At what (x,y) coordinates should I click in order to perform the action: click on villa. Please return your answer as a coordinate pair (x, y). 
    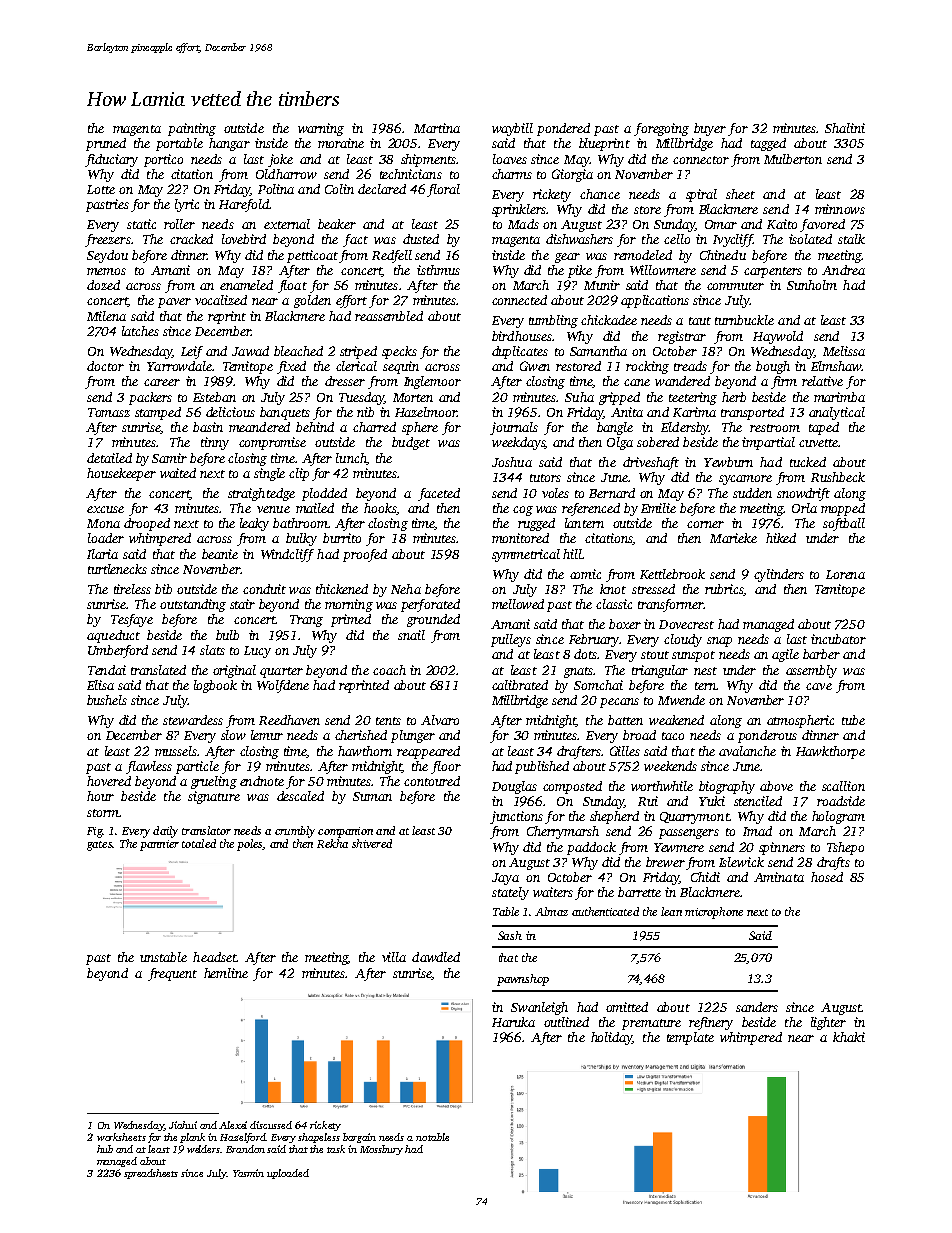
    Looking at the image, I should click on (394, 957).
